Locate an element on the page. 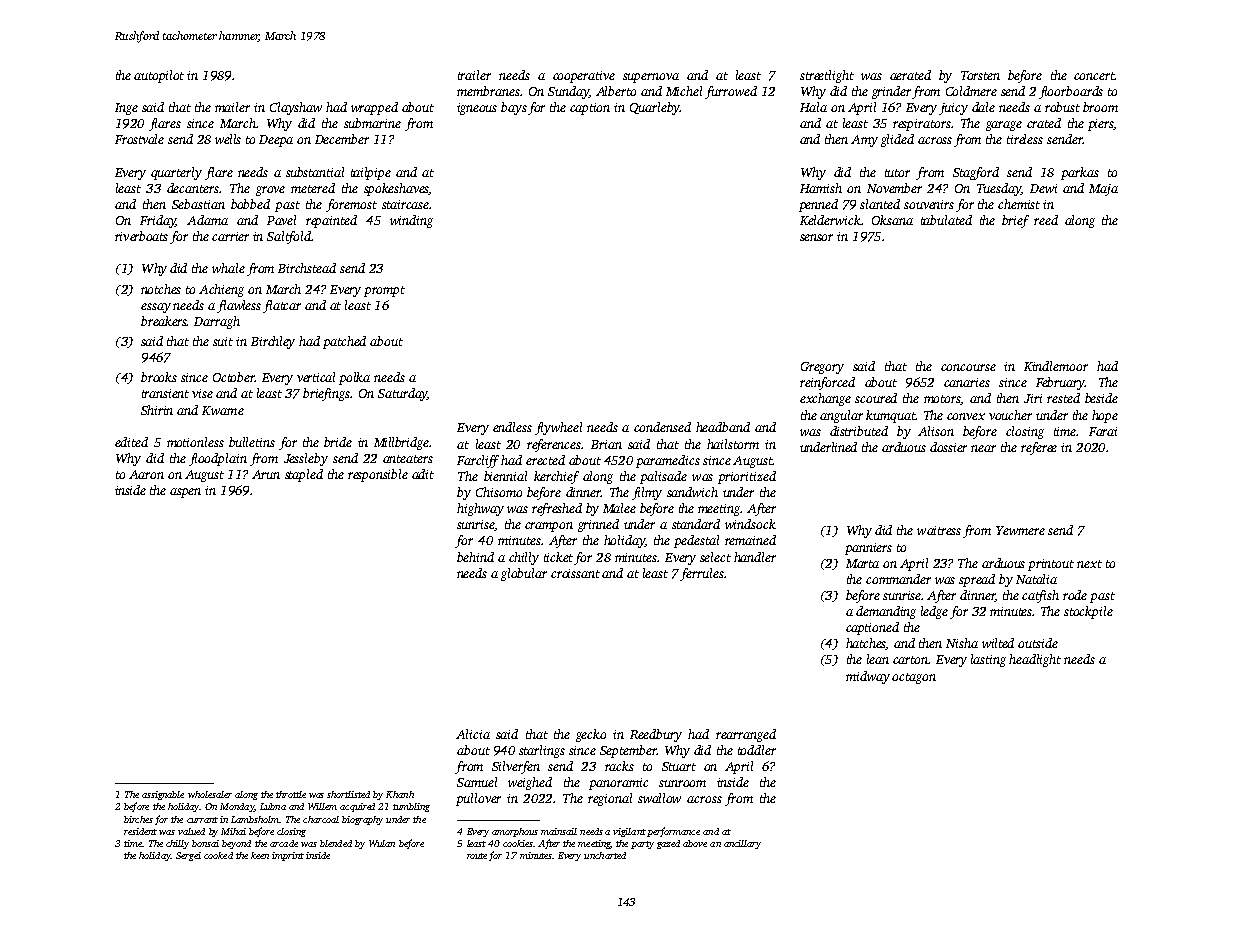  next is located at coordinates (1089, 564).
